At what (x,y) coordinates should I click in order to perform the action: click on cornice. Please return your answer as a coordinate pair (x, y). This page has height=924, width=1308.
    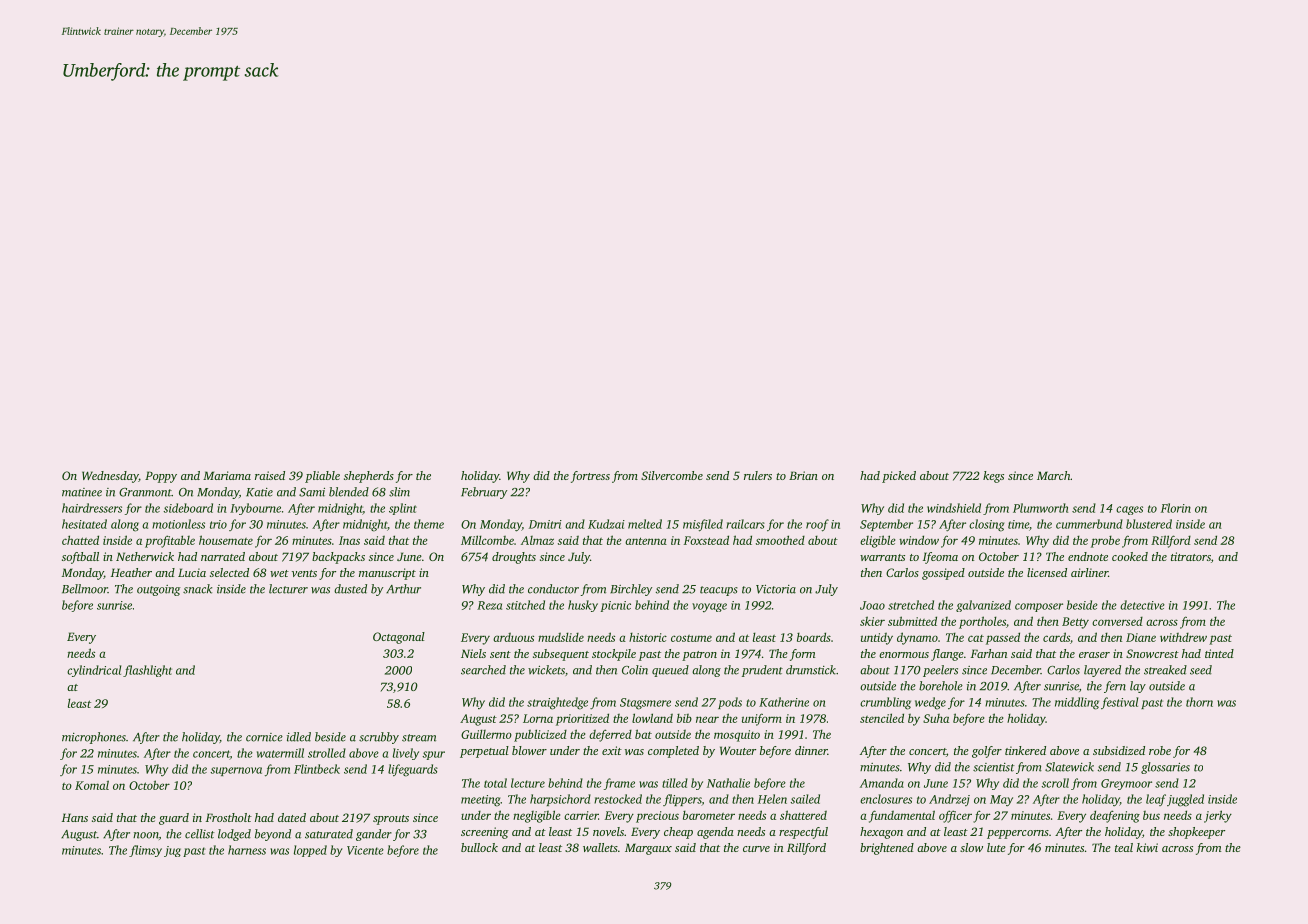
    Looking at the image, I should click on (264, 737).
